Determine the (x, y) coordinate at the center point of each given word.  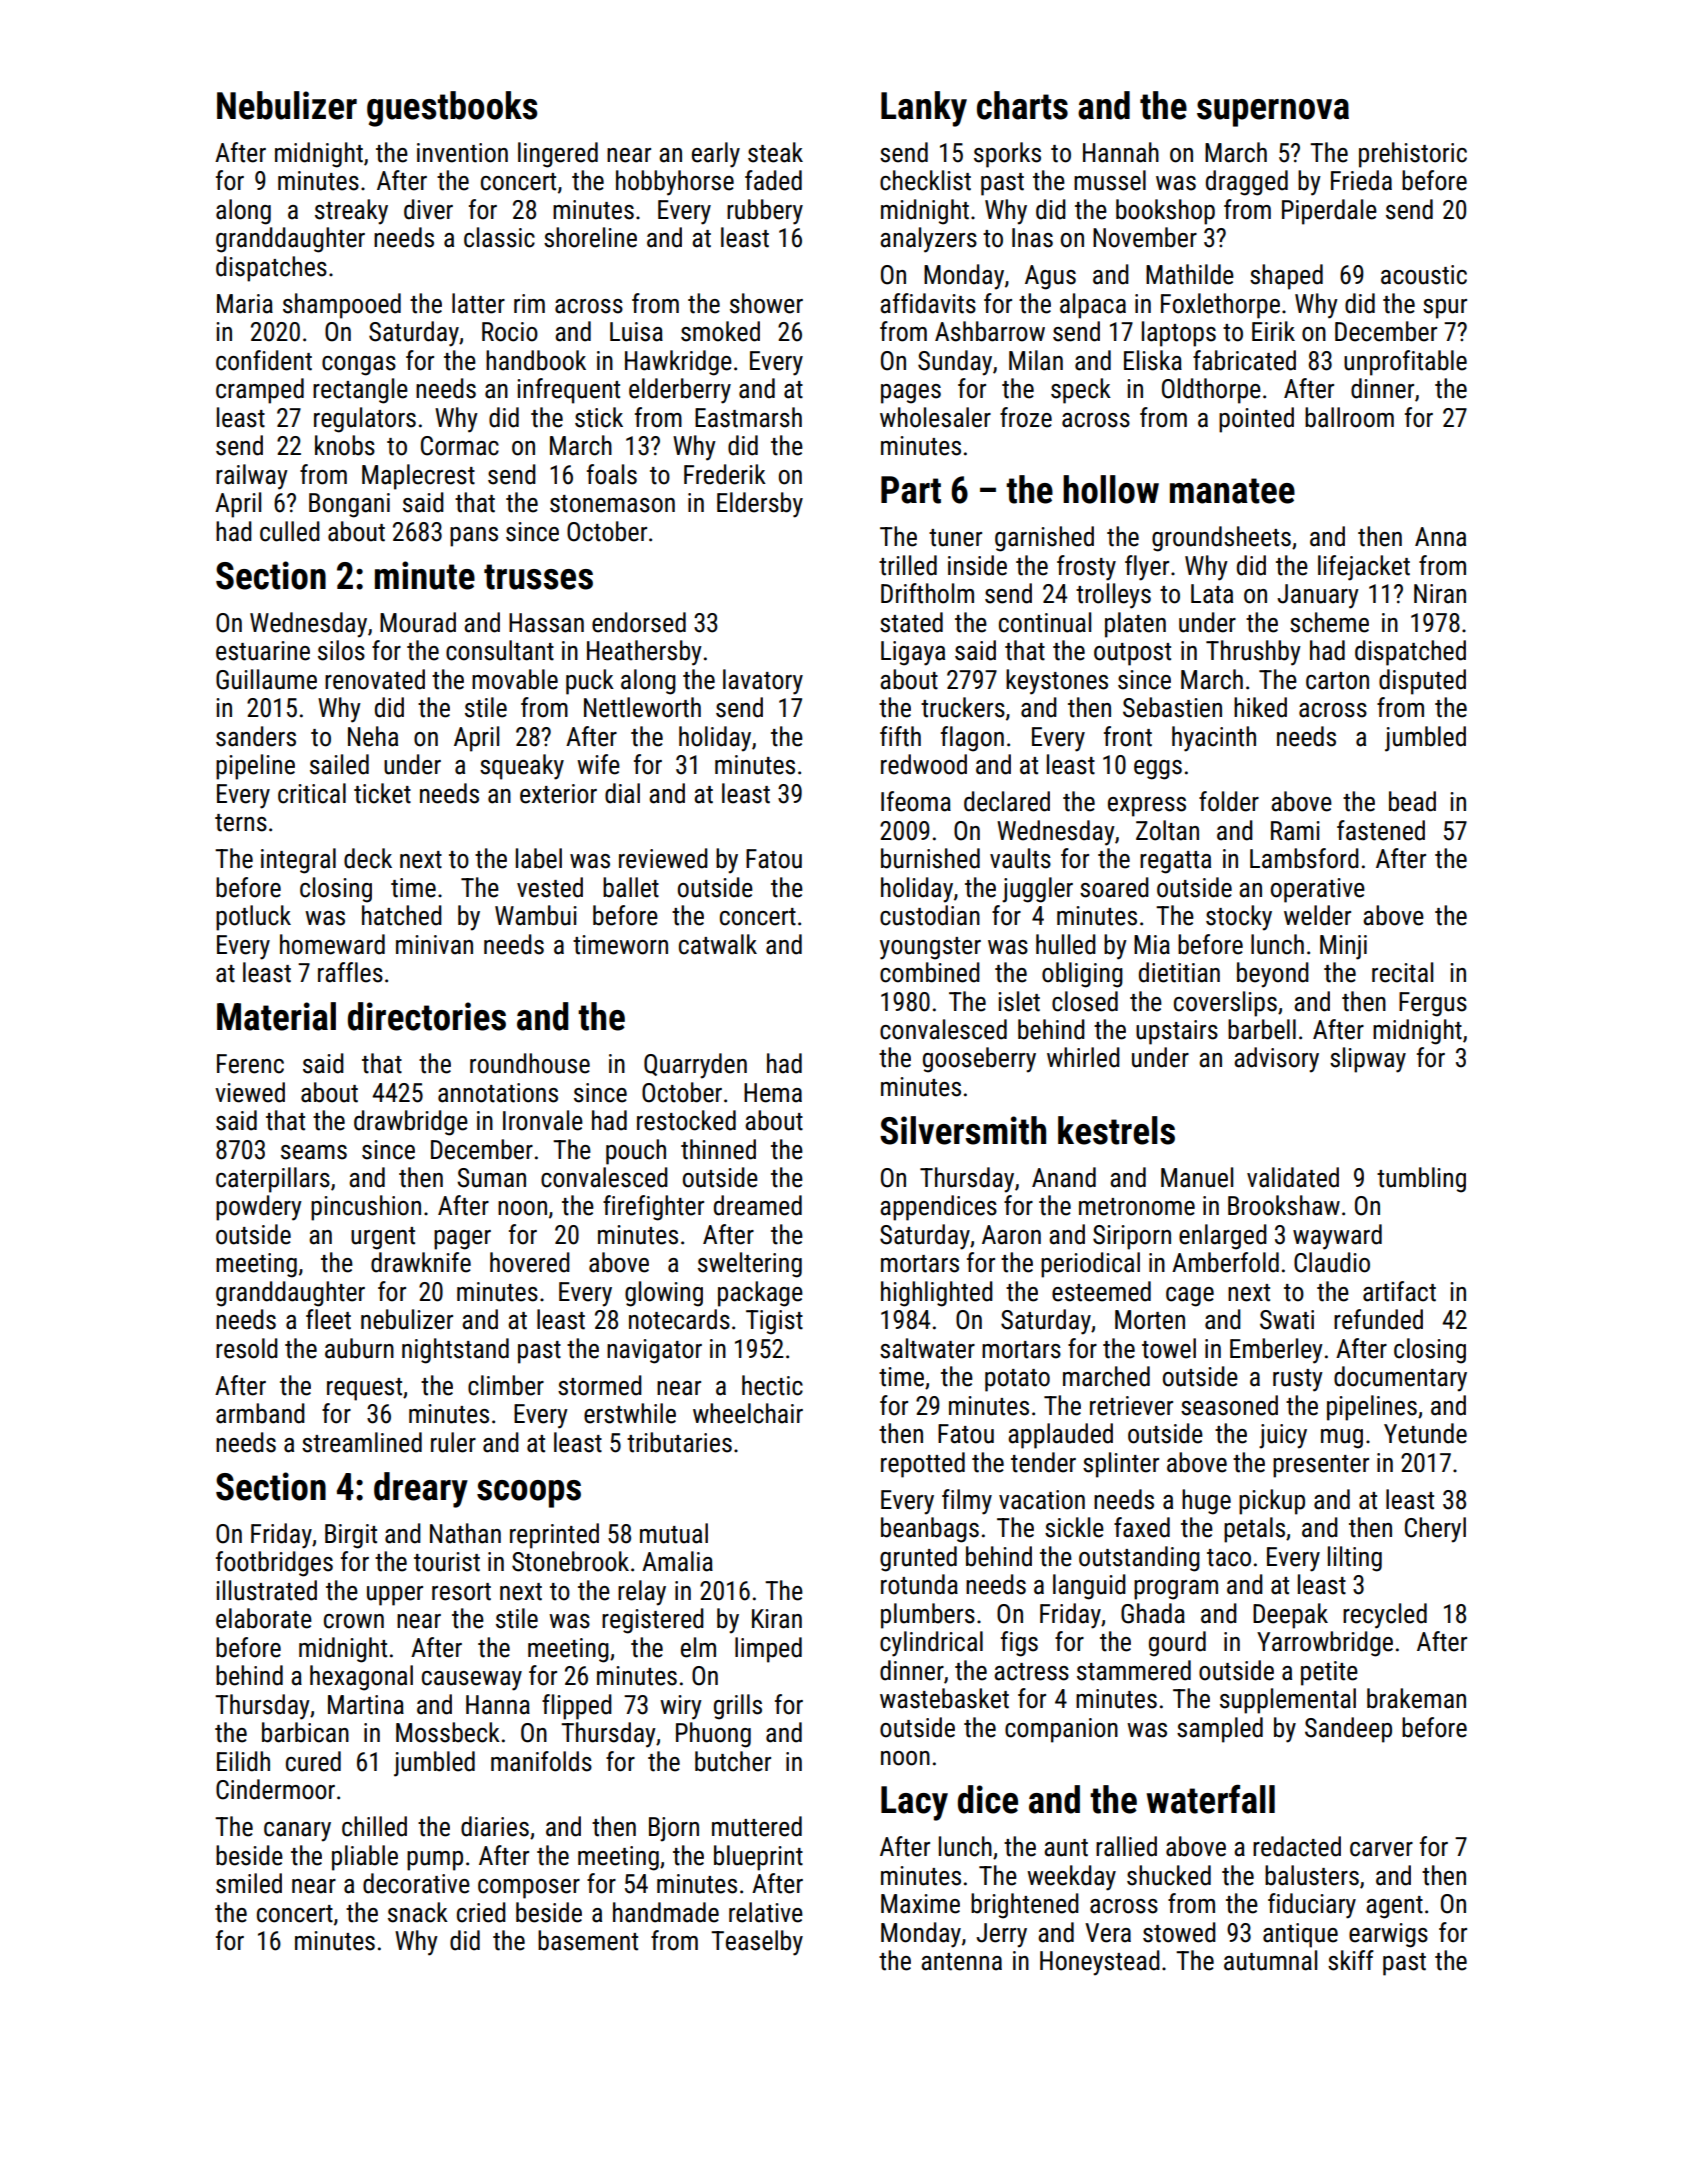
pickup (1272, 1502)
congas (359, 366)
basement (588, 1940)
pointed (1256, 420)
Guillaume (266, 679)
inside (977, 565)
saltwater (927, 1348)
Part (911, 490)
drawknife (421, 1262)
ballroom (1349, 417)
